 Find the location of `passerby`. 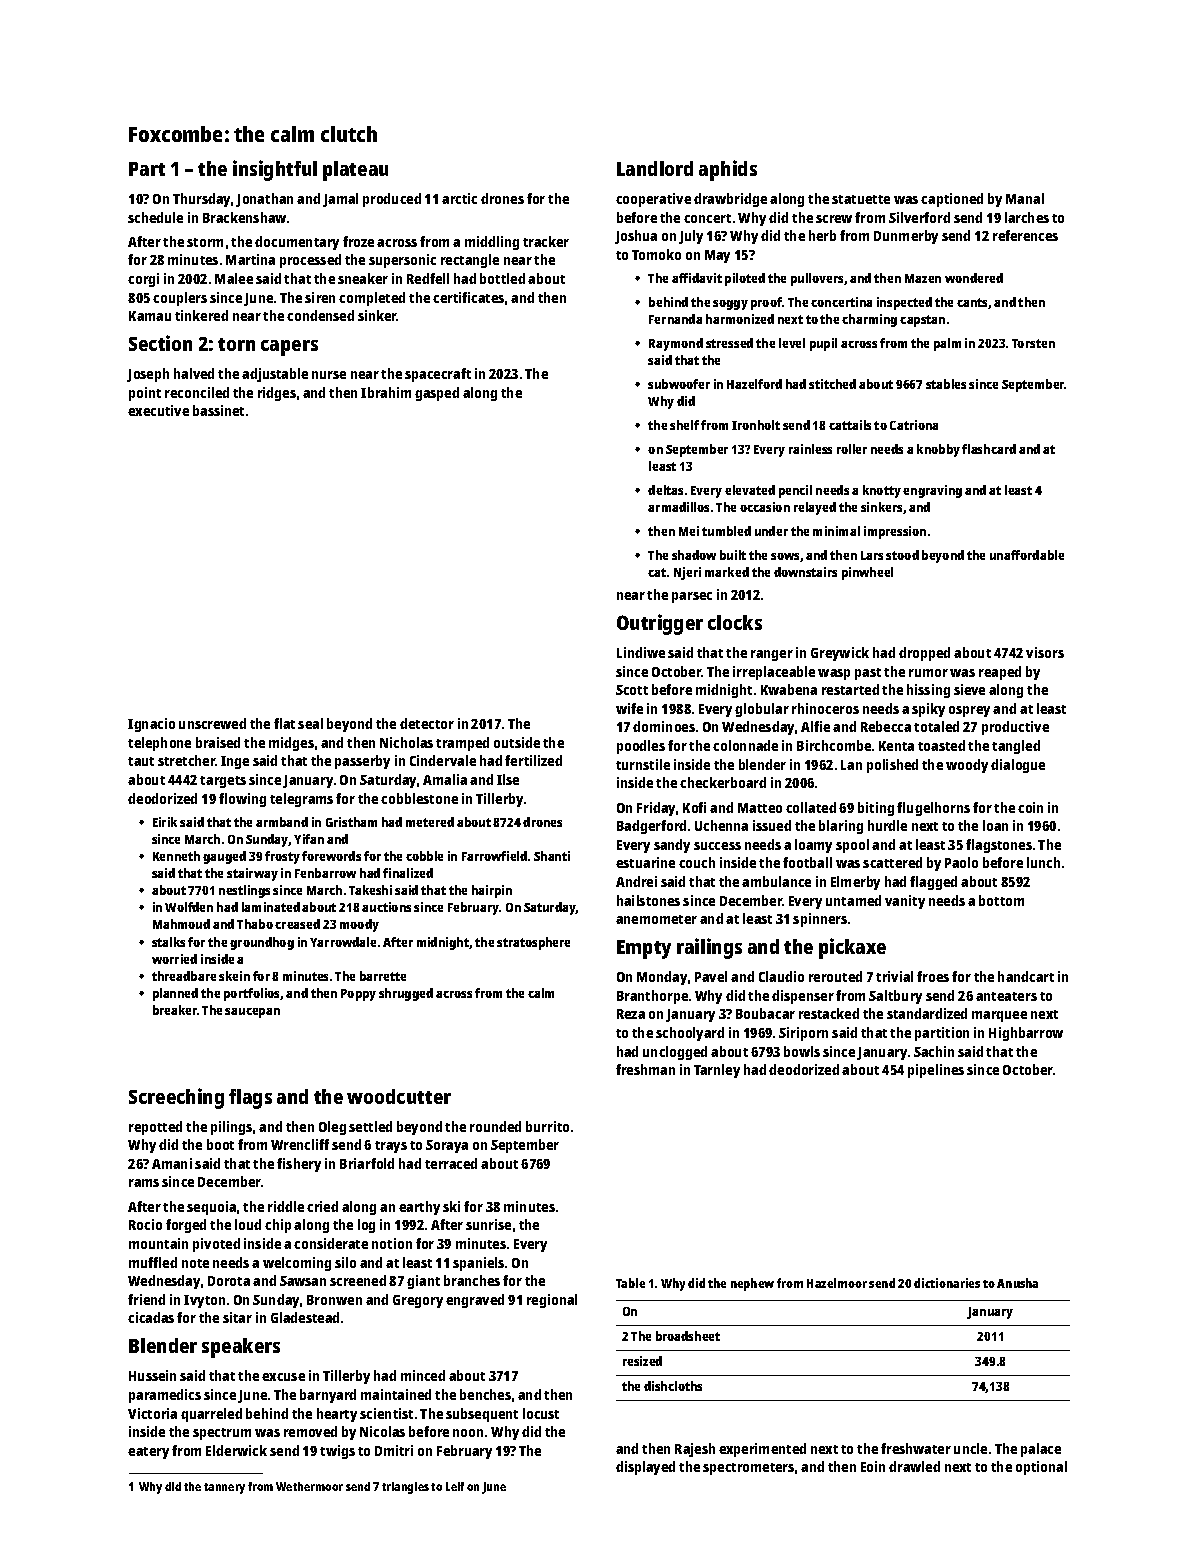

passerby is located at coordinates (362, 762).
